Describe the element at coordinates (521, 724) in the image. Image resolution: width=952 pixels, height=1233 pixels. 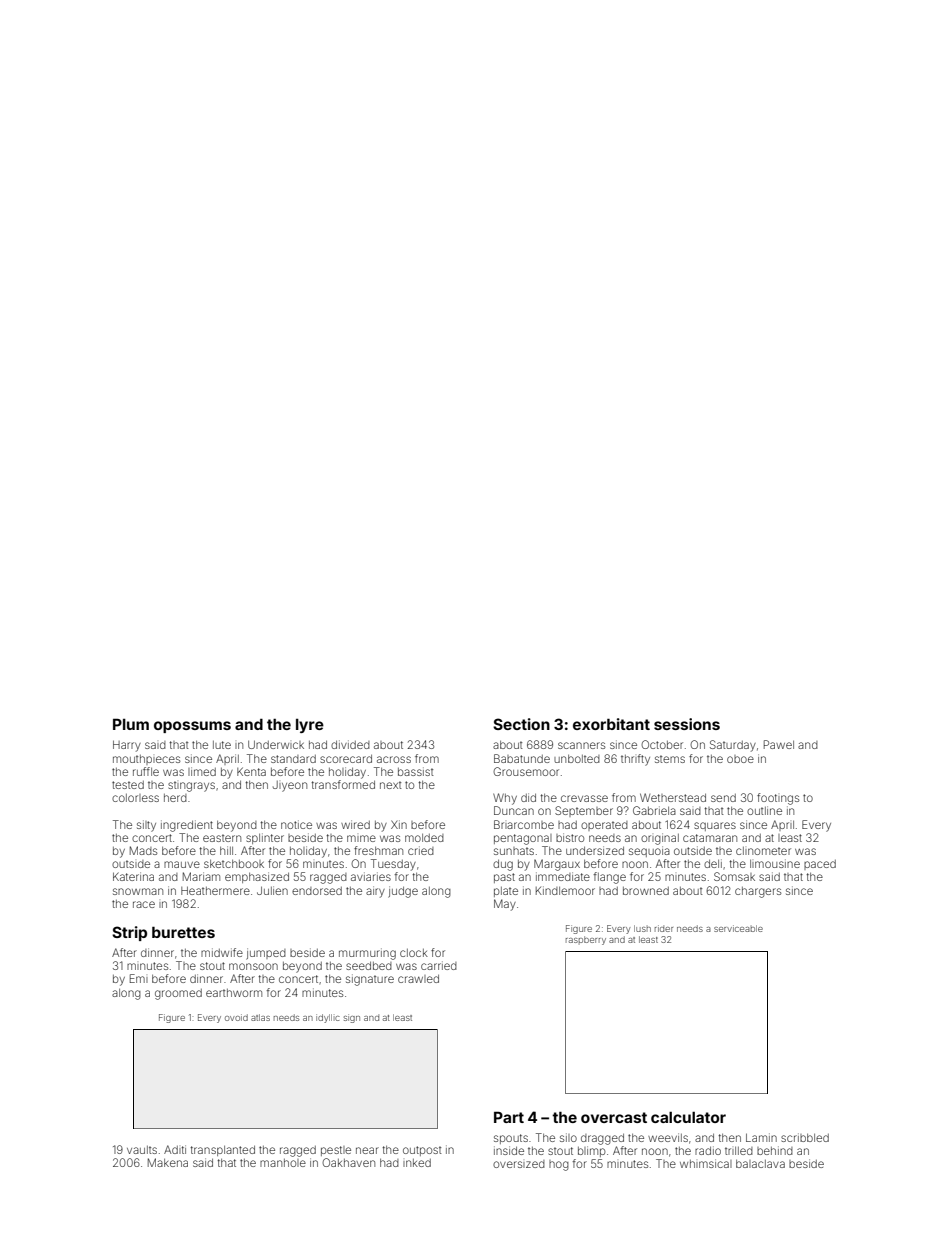
I see `Section` at that location.
